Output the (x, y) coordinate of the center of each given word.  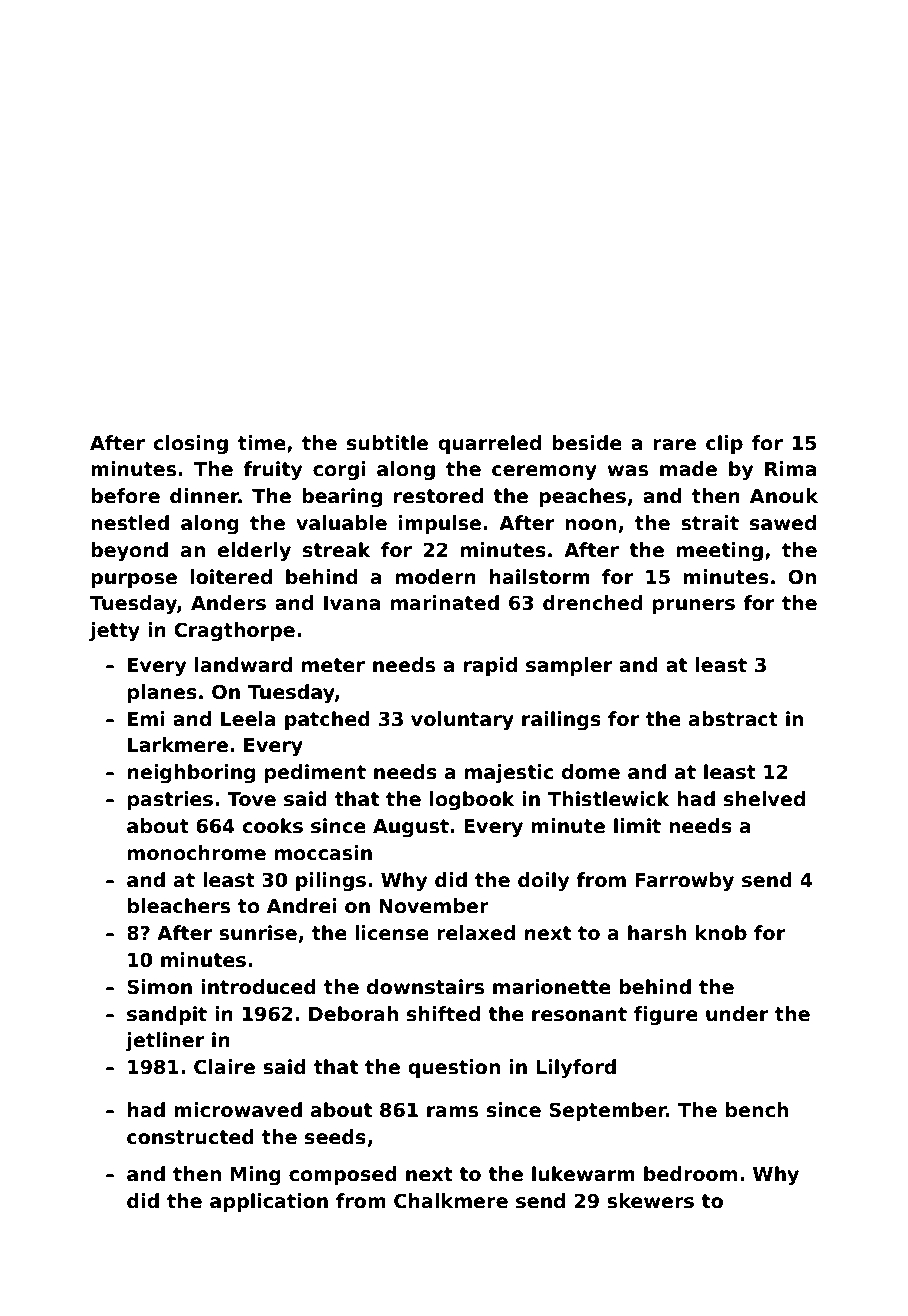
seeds (335, 1137)
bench (757, 1110)
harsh (657, 933)
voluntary (462, 720)
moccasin (323, 853)
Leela (248, 719)
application (269, 1202)
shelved (764, 799)
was (628, 471)
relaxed (476, 933)
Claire (224, 1067)
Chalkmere (451, 1201)
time (262, 443)
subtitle (387, 443)
